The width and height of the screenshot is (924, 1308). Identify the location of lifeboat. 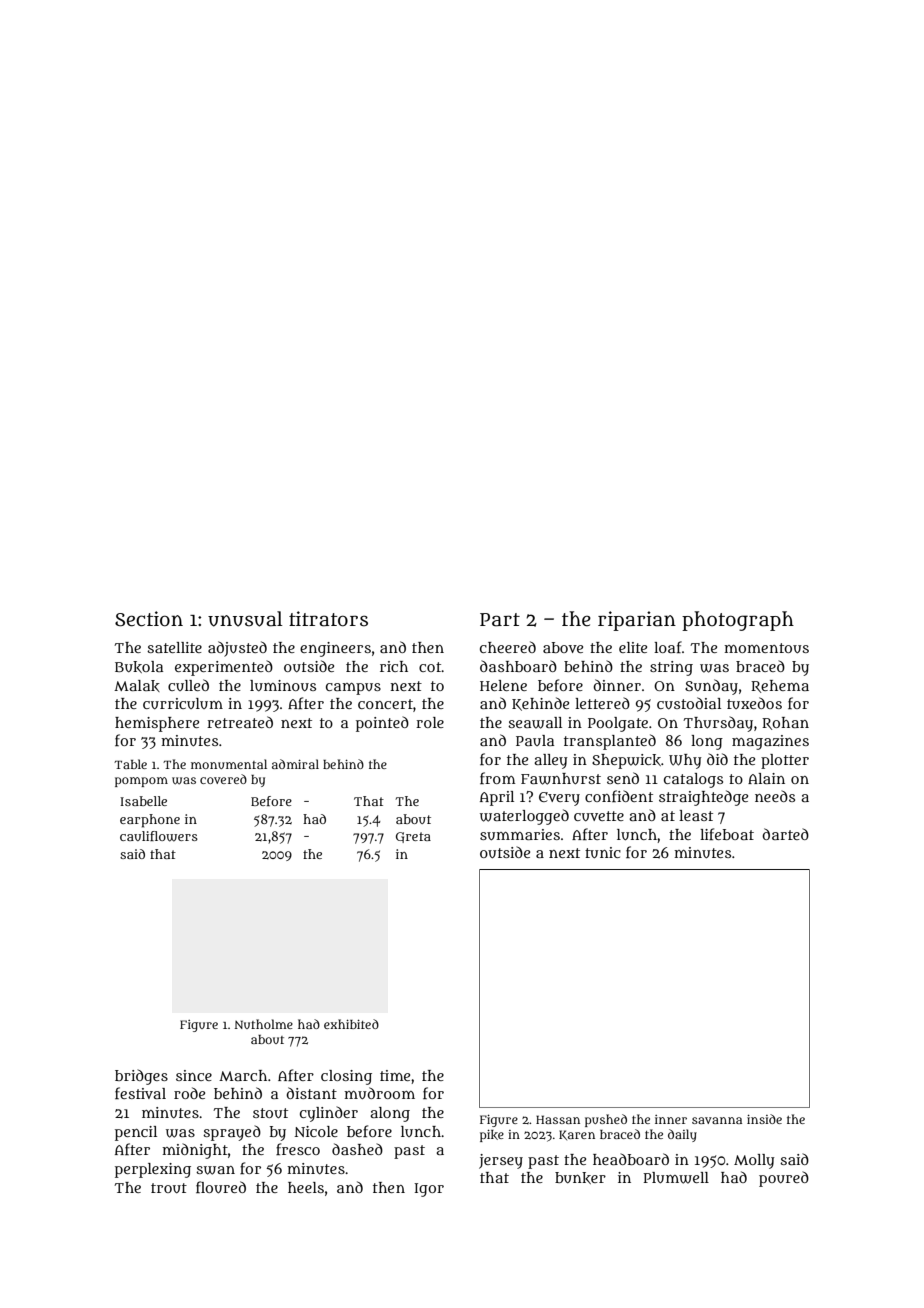
(727, 834).
